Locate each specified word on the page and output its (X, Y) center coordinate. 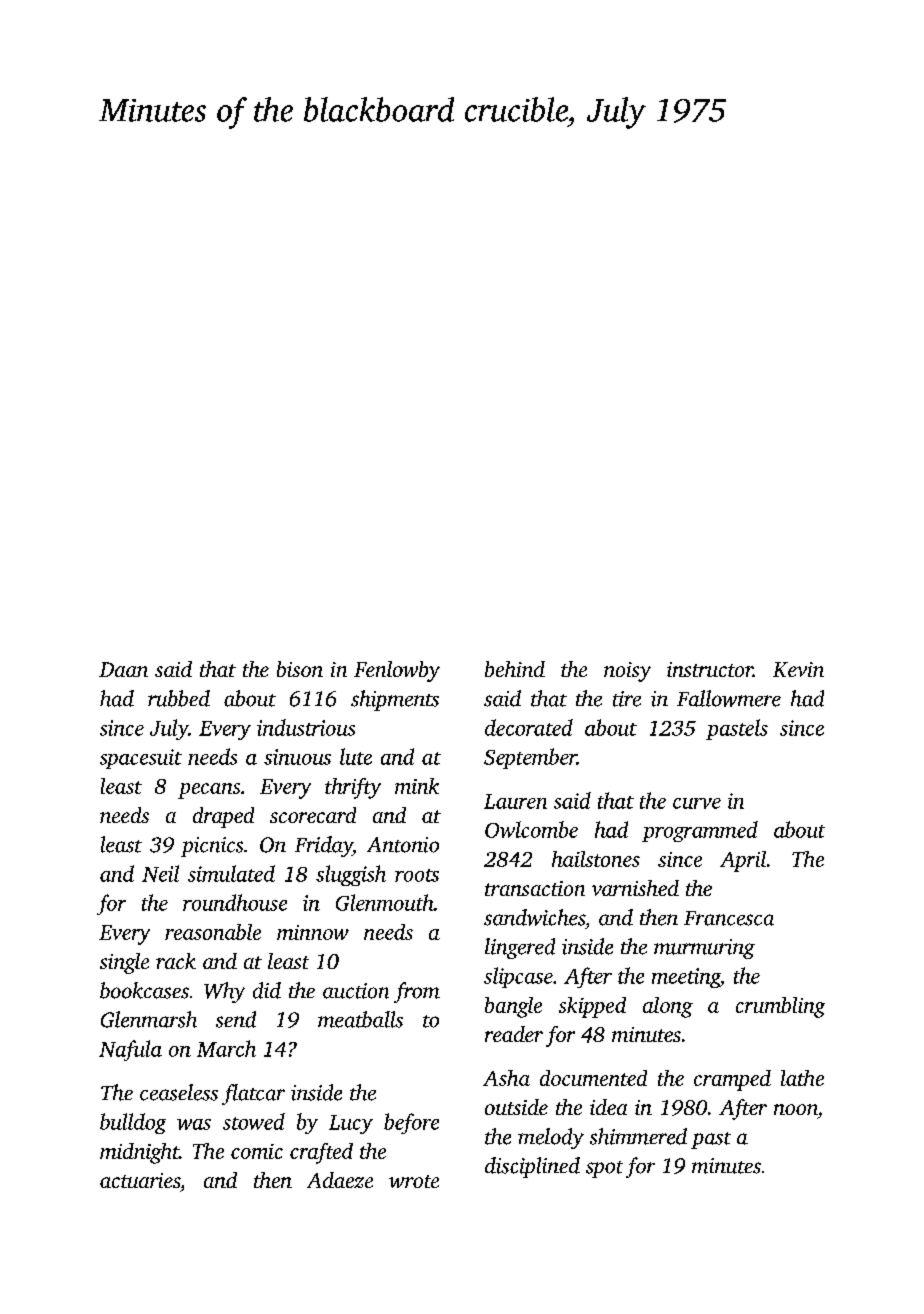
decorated (529, 727)
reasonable (213, 932)
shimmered (638, 1136)
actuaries (140, 1180)
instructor (710, 669)
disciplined (532, 1167)
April (743, 861)
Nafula (130, 1050)
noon (796, 1109)
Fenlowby (397, 671)
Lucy (351, 1124)
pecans (209, 791)
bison (300, 669)
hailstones (596, 859)
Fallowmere (729, 698)
